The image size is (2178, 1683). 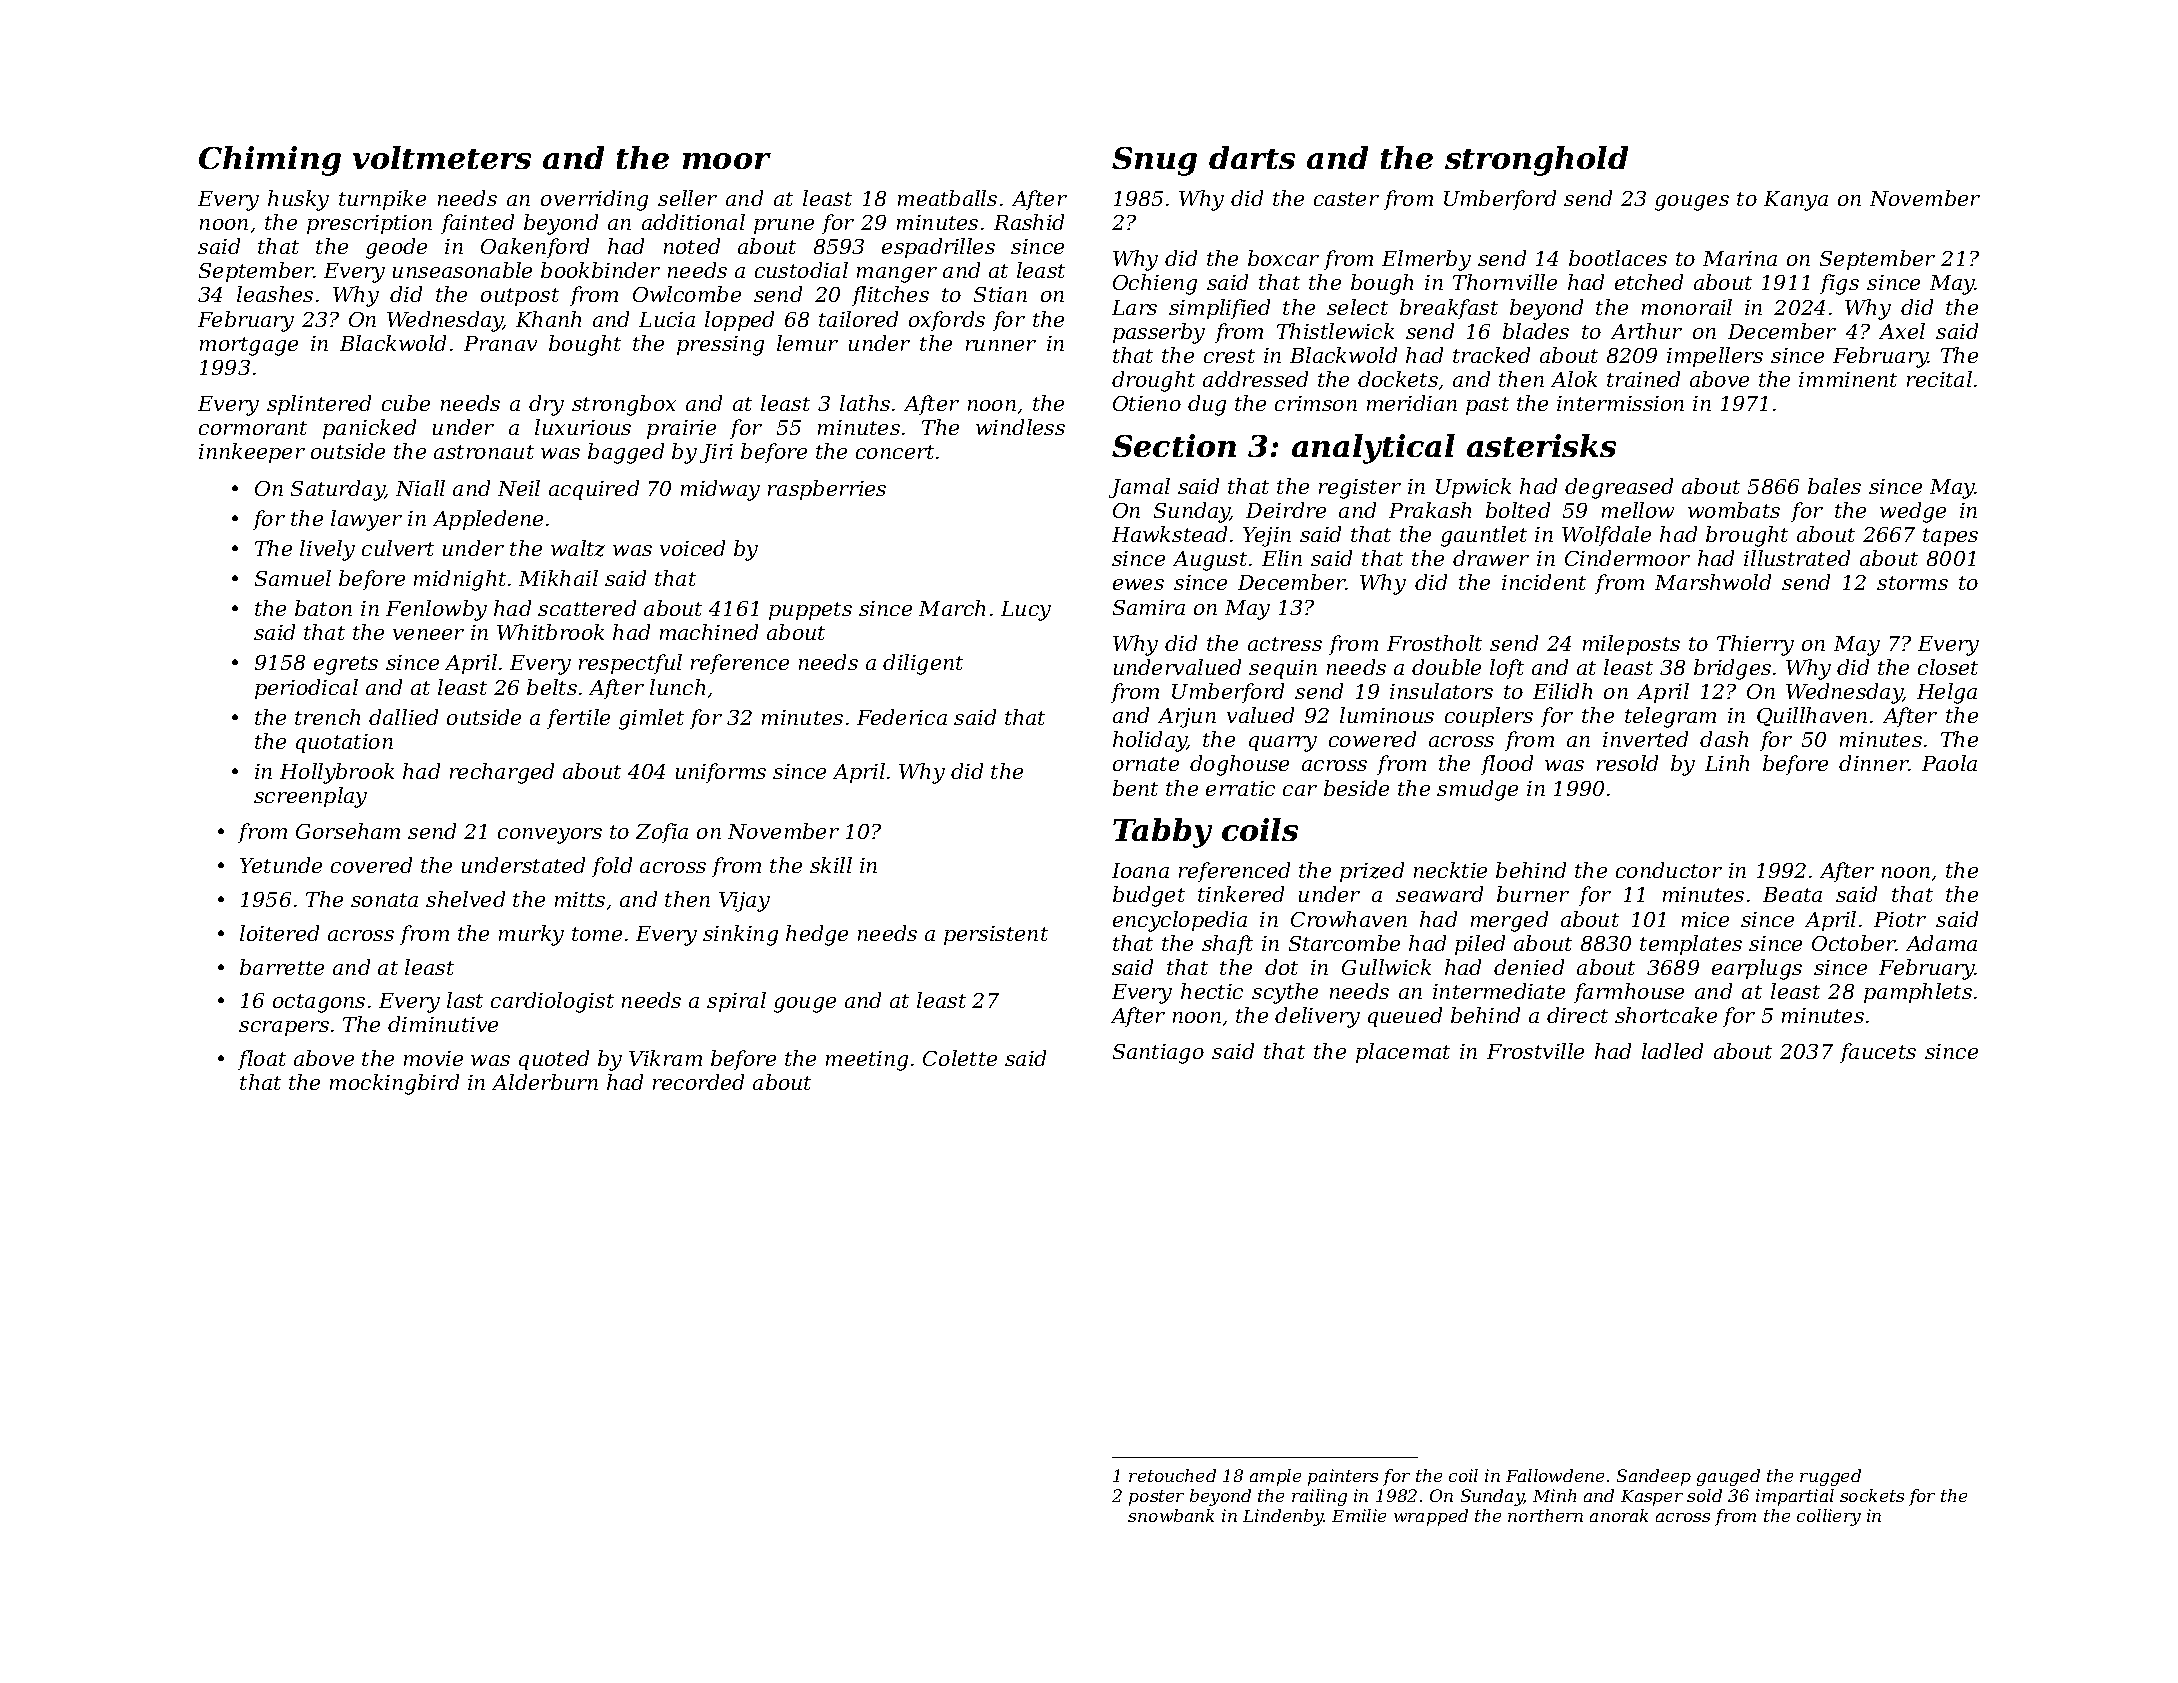 What do you see at coordinates (262, 1060) in the image?
I see `float` at bounding box center [262, 1060].
